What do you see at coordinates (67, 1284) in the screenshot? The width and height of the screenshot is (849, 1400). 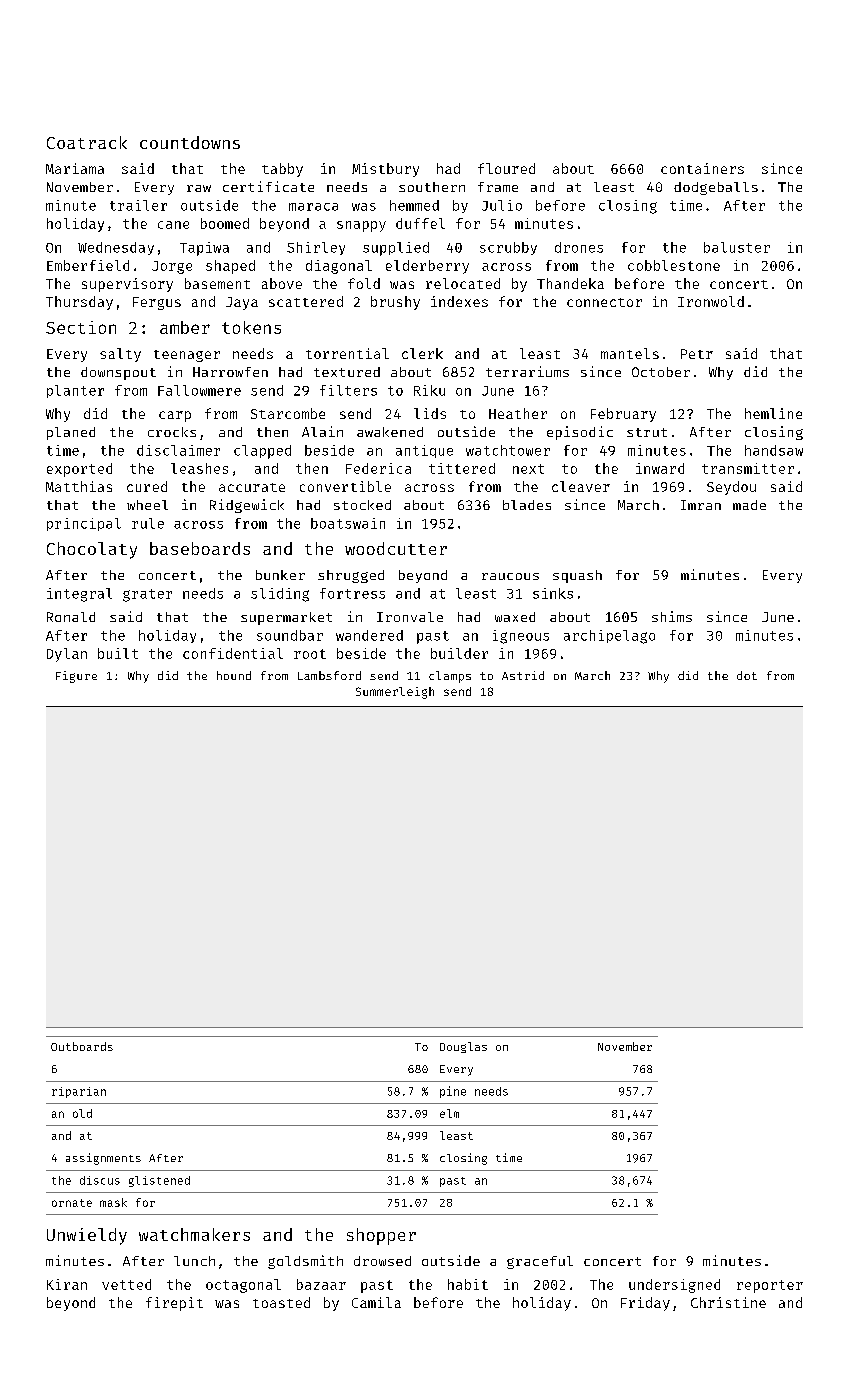 I see `Kiran` at bounding box center [67, 1284].
